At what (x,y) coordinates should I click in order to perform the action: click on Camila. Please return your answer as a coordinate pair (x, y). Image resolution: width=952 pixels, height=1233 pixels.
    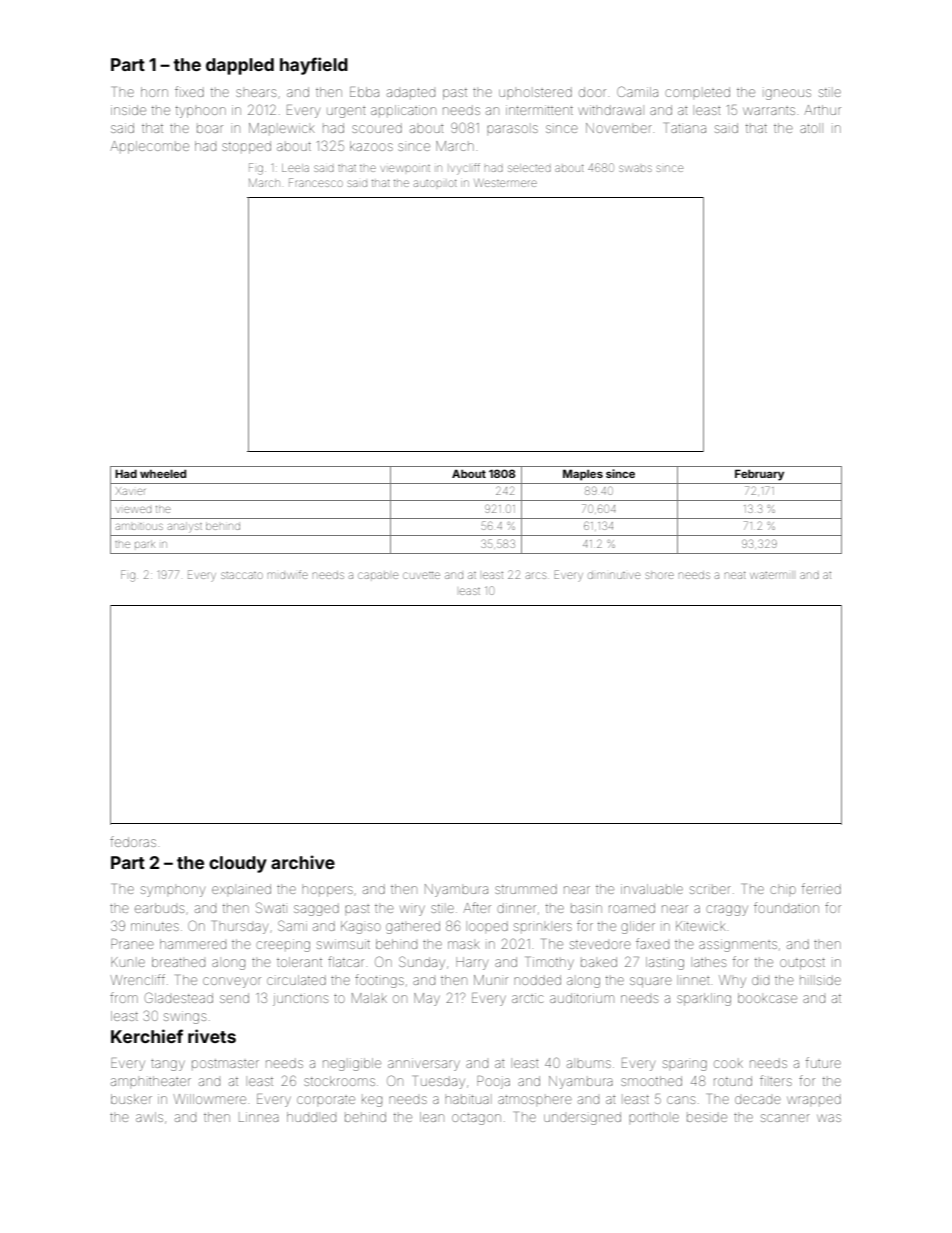
    Looking at the image, I should click on (637, 91).
